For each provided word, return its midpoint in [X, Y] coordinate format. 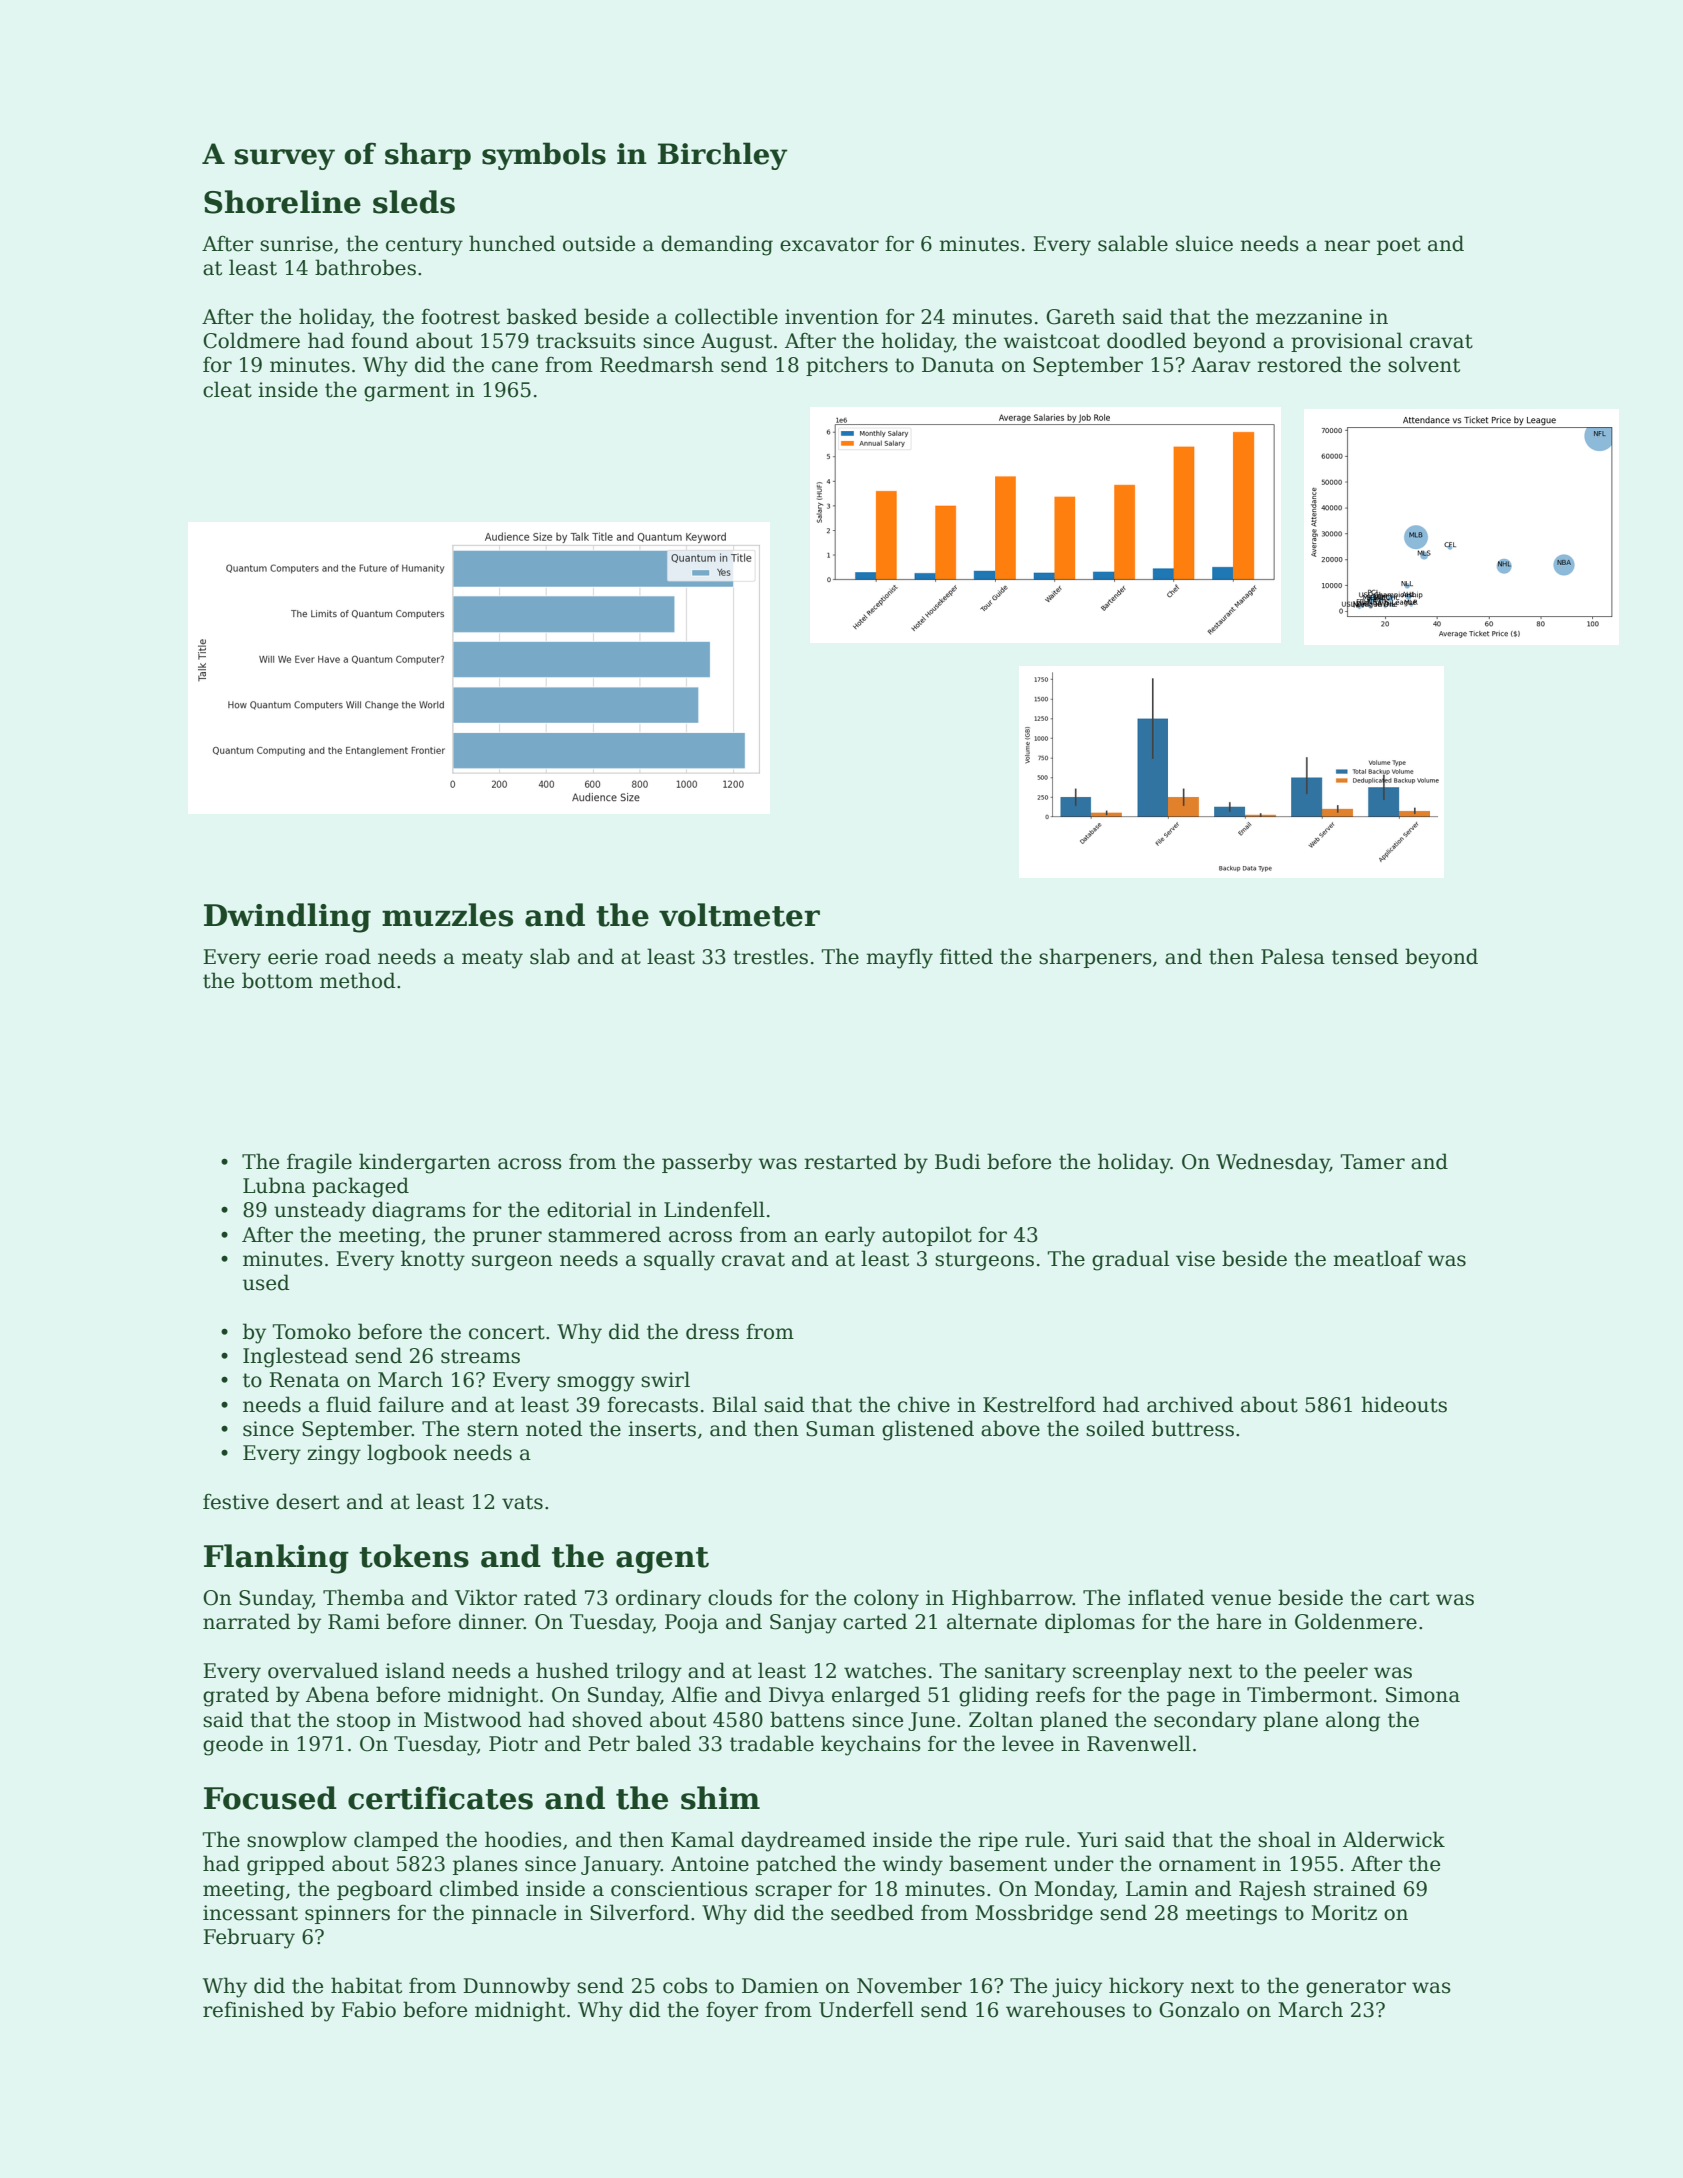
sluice [1204, 243]
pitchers [847, 366]
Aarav [1221, 365]
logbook [407, 1454]
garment [406, 392]
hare [1238, 1621]
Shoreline [282, 202]
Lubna [274, 1185]
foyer [732, 2012]
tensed [1365, 956]
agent [662, 1560]
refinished [253, 2009]
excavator [829, 244]
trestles [770, 956]
